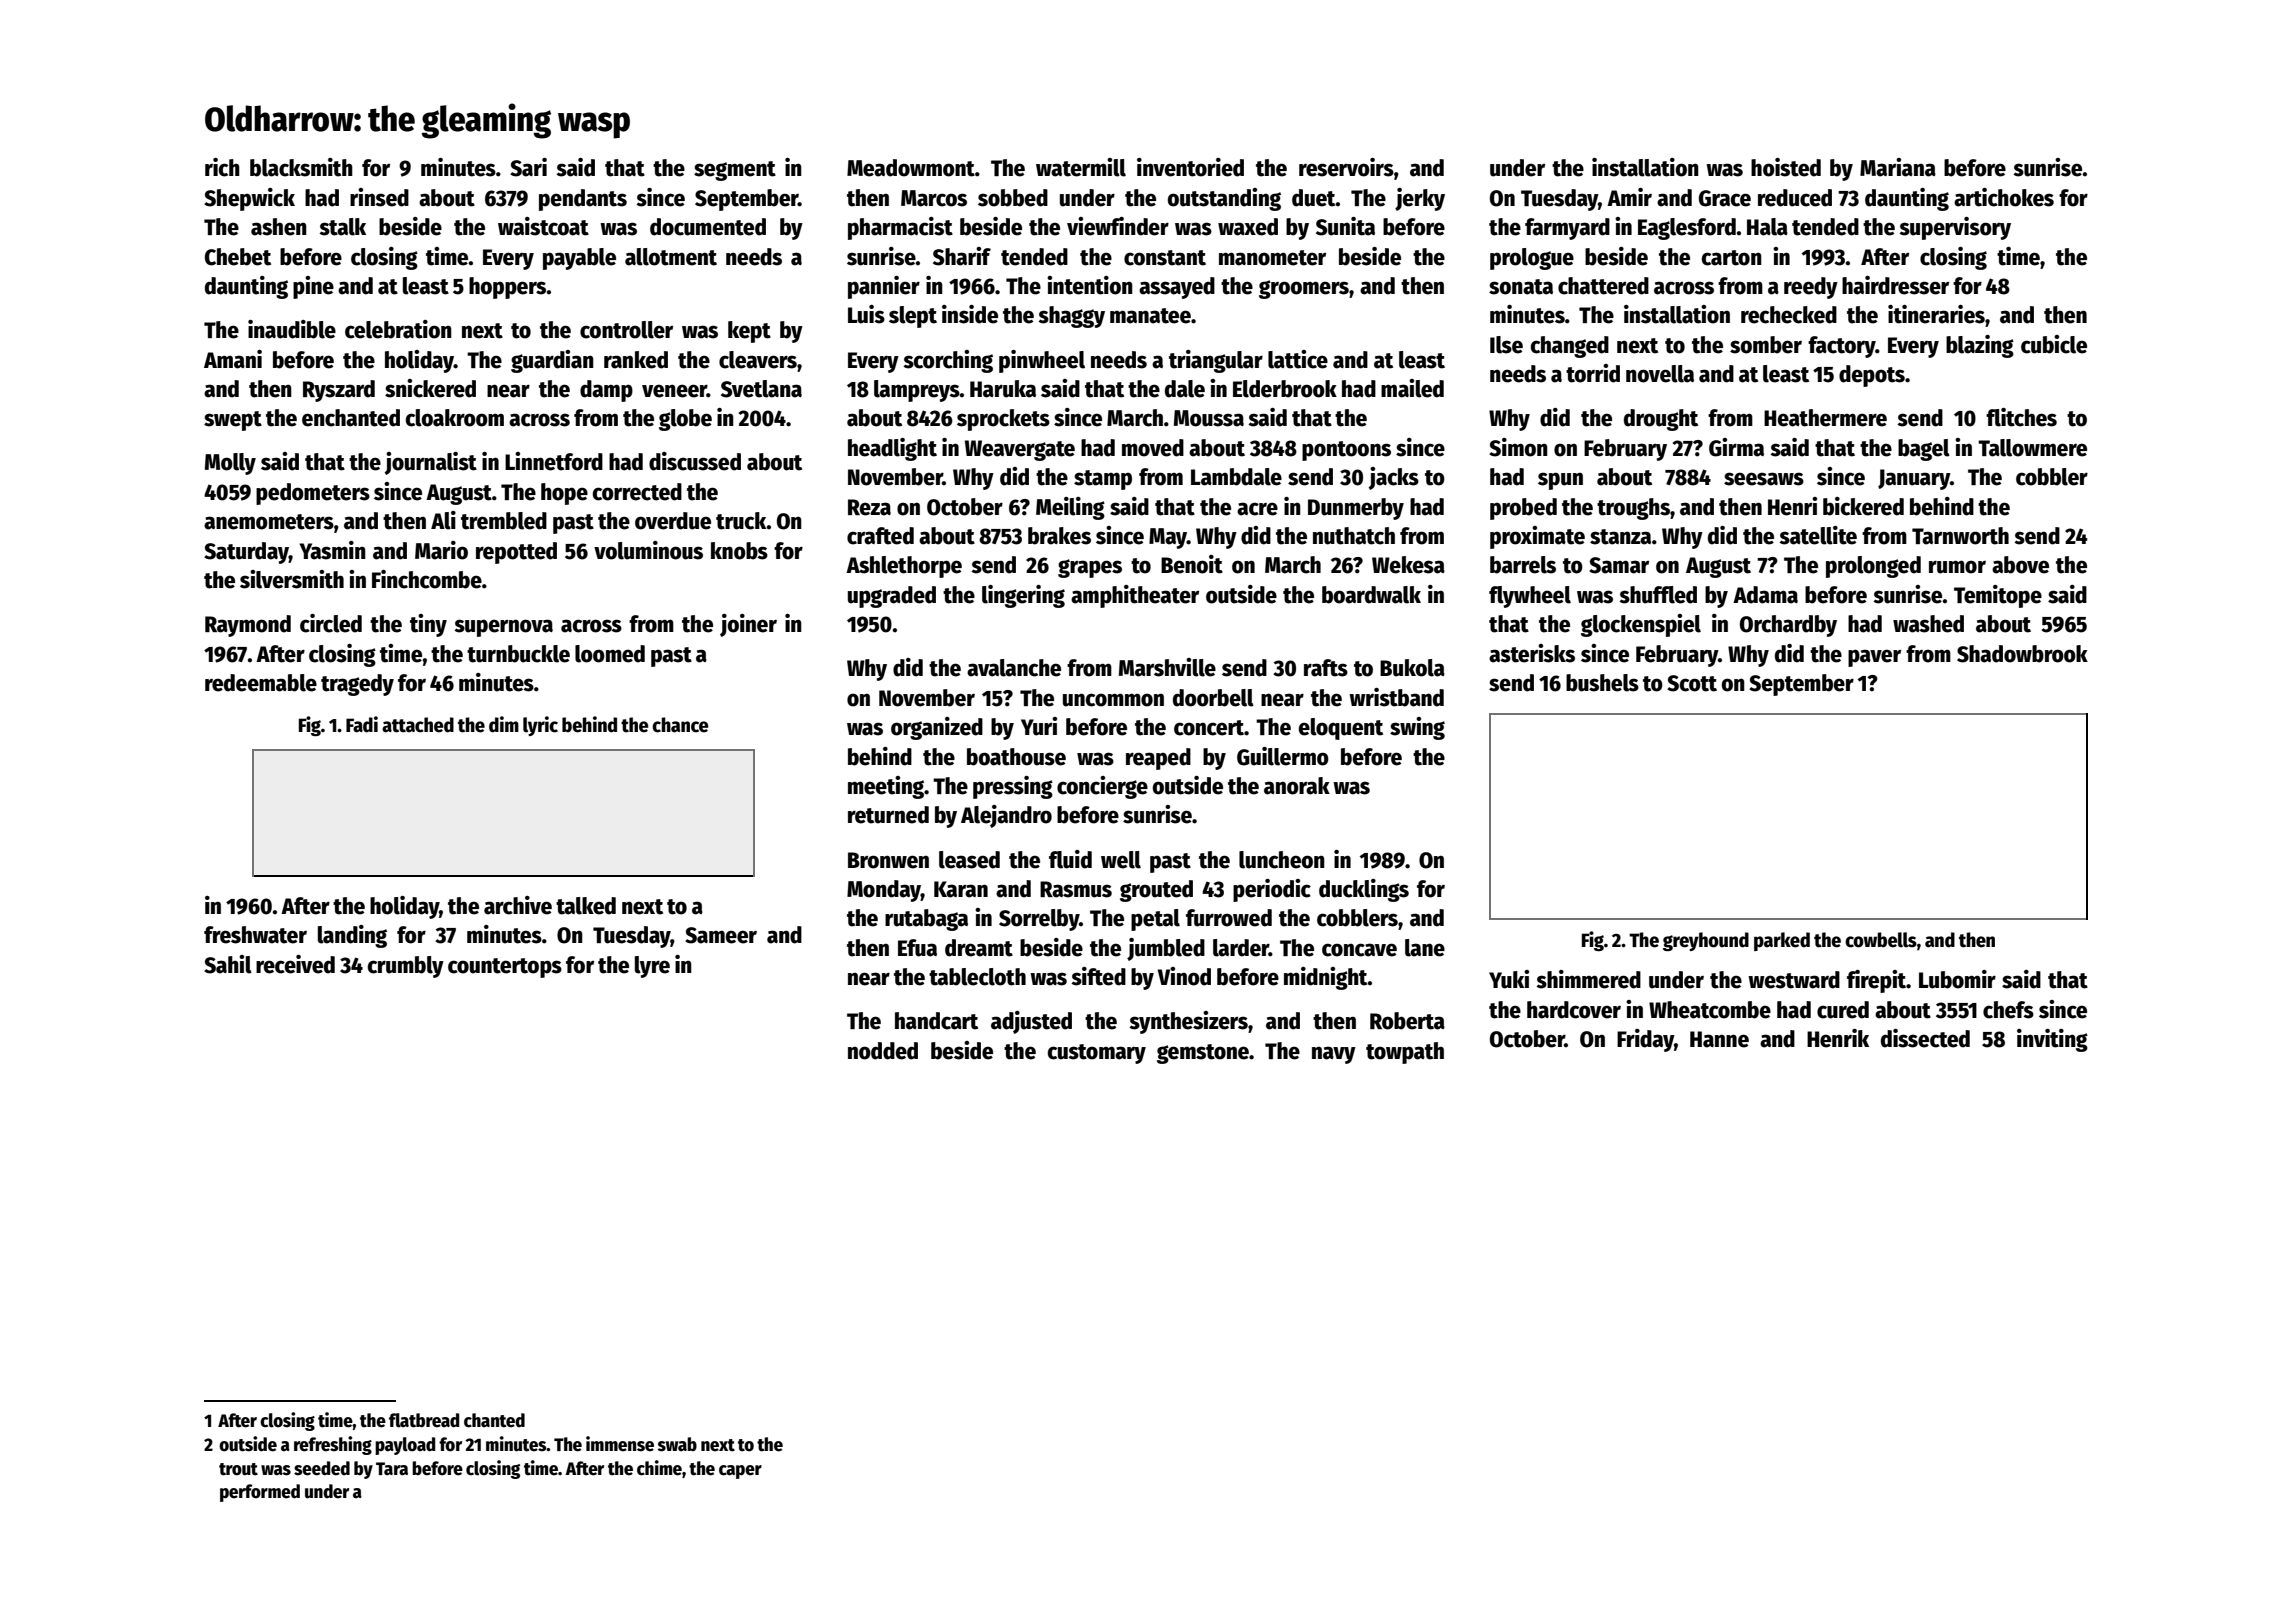 The image size is (2292, 1620). What do you see at coordinates (748, 625) in the document?
I see `joiner` at bounding box center [748, 625].
